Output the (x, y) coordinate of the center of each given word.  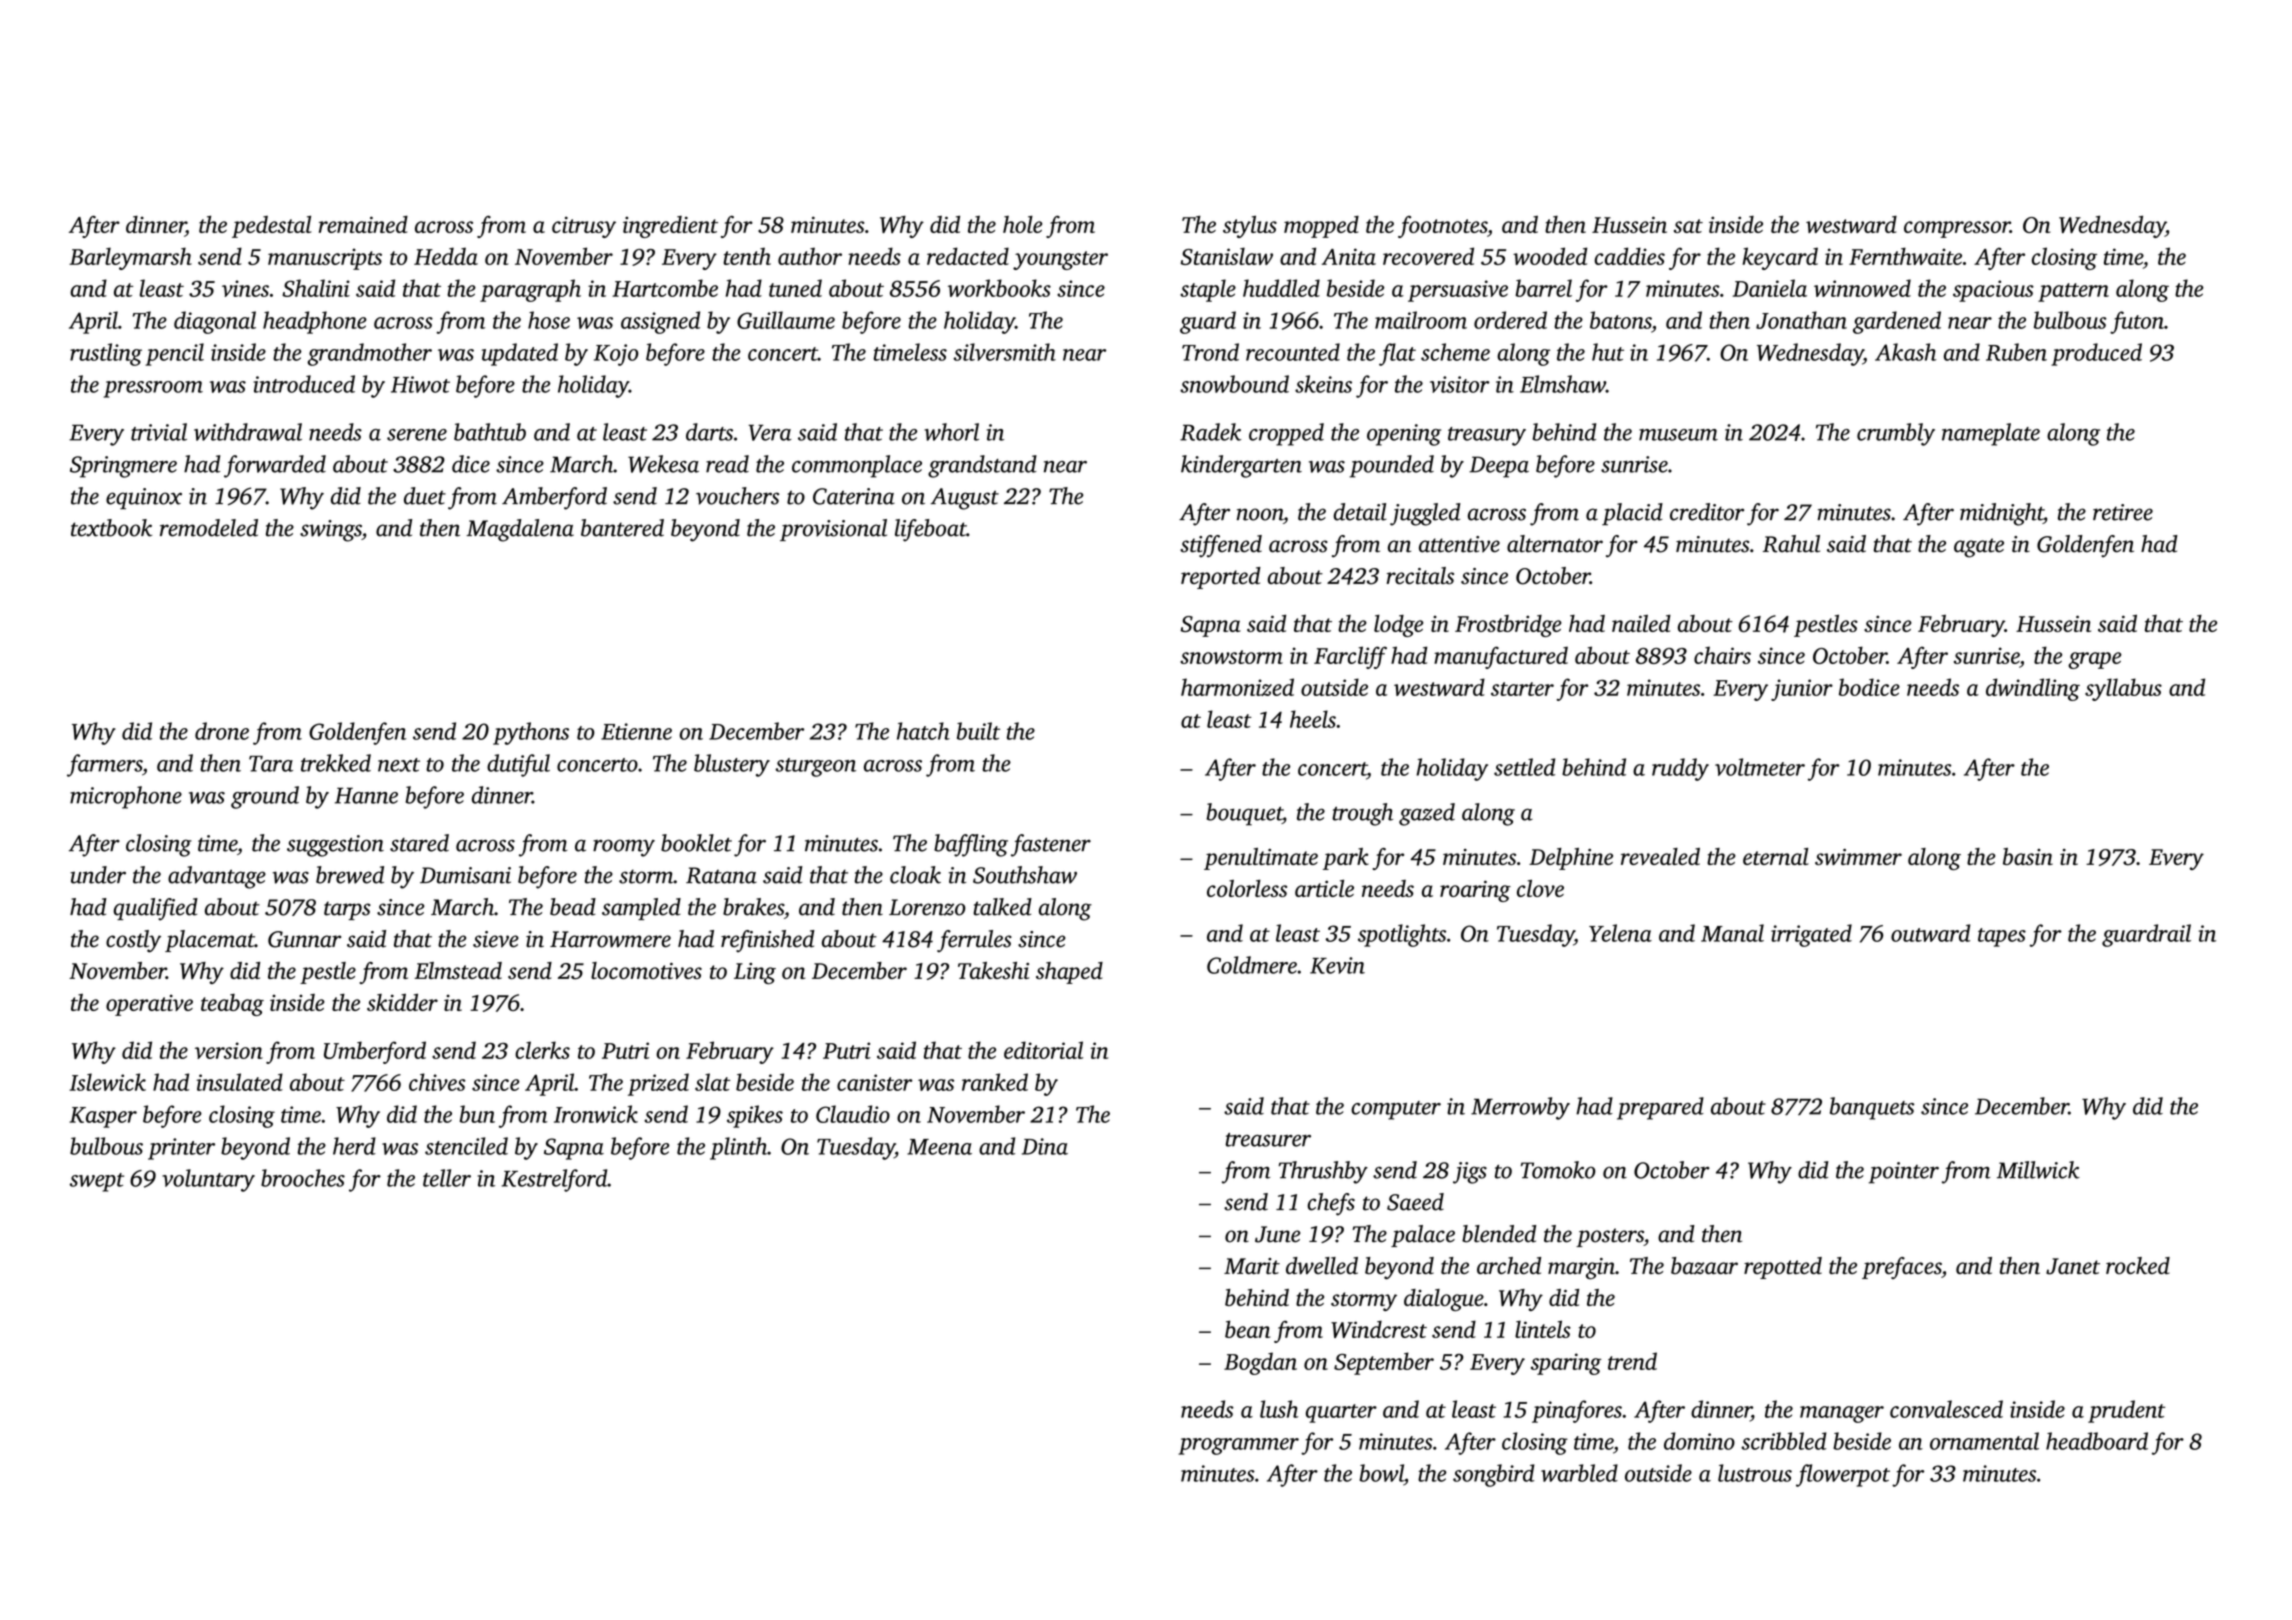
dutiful (518, 765)
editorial (1043, 1050)
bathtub (490, 432)
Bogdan (1260, 1363)
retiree (2123, 512)
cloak (915, 875)
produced (2096, 354)
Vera (770, 432)
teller (447, 1178)
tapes (2002, 937)
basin (2028, 856)
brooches (303, 1178)
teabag (232, 1005)
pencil (174, 354)
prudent (2126, 1411)
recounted (1293, 352)
